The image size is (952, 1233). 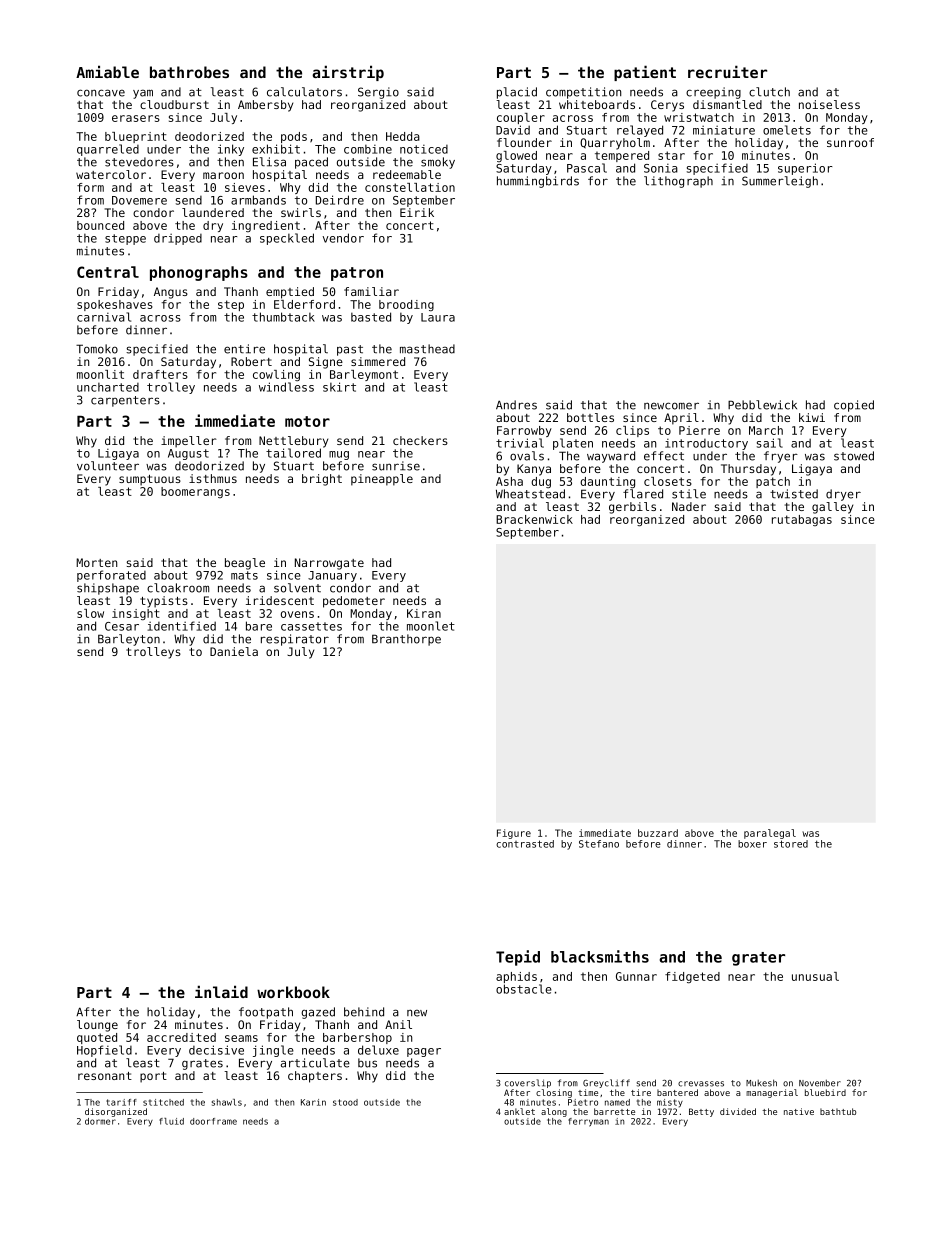 I want to click on patient, so click(x=645, y=73).
